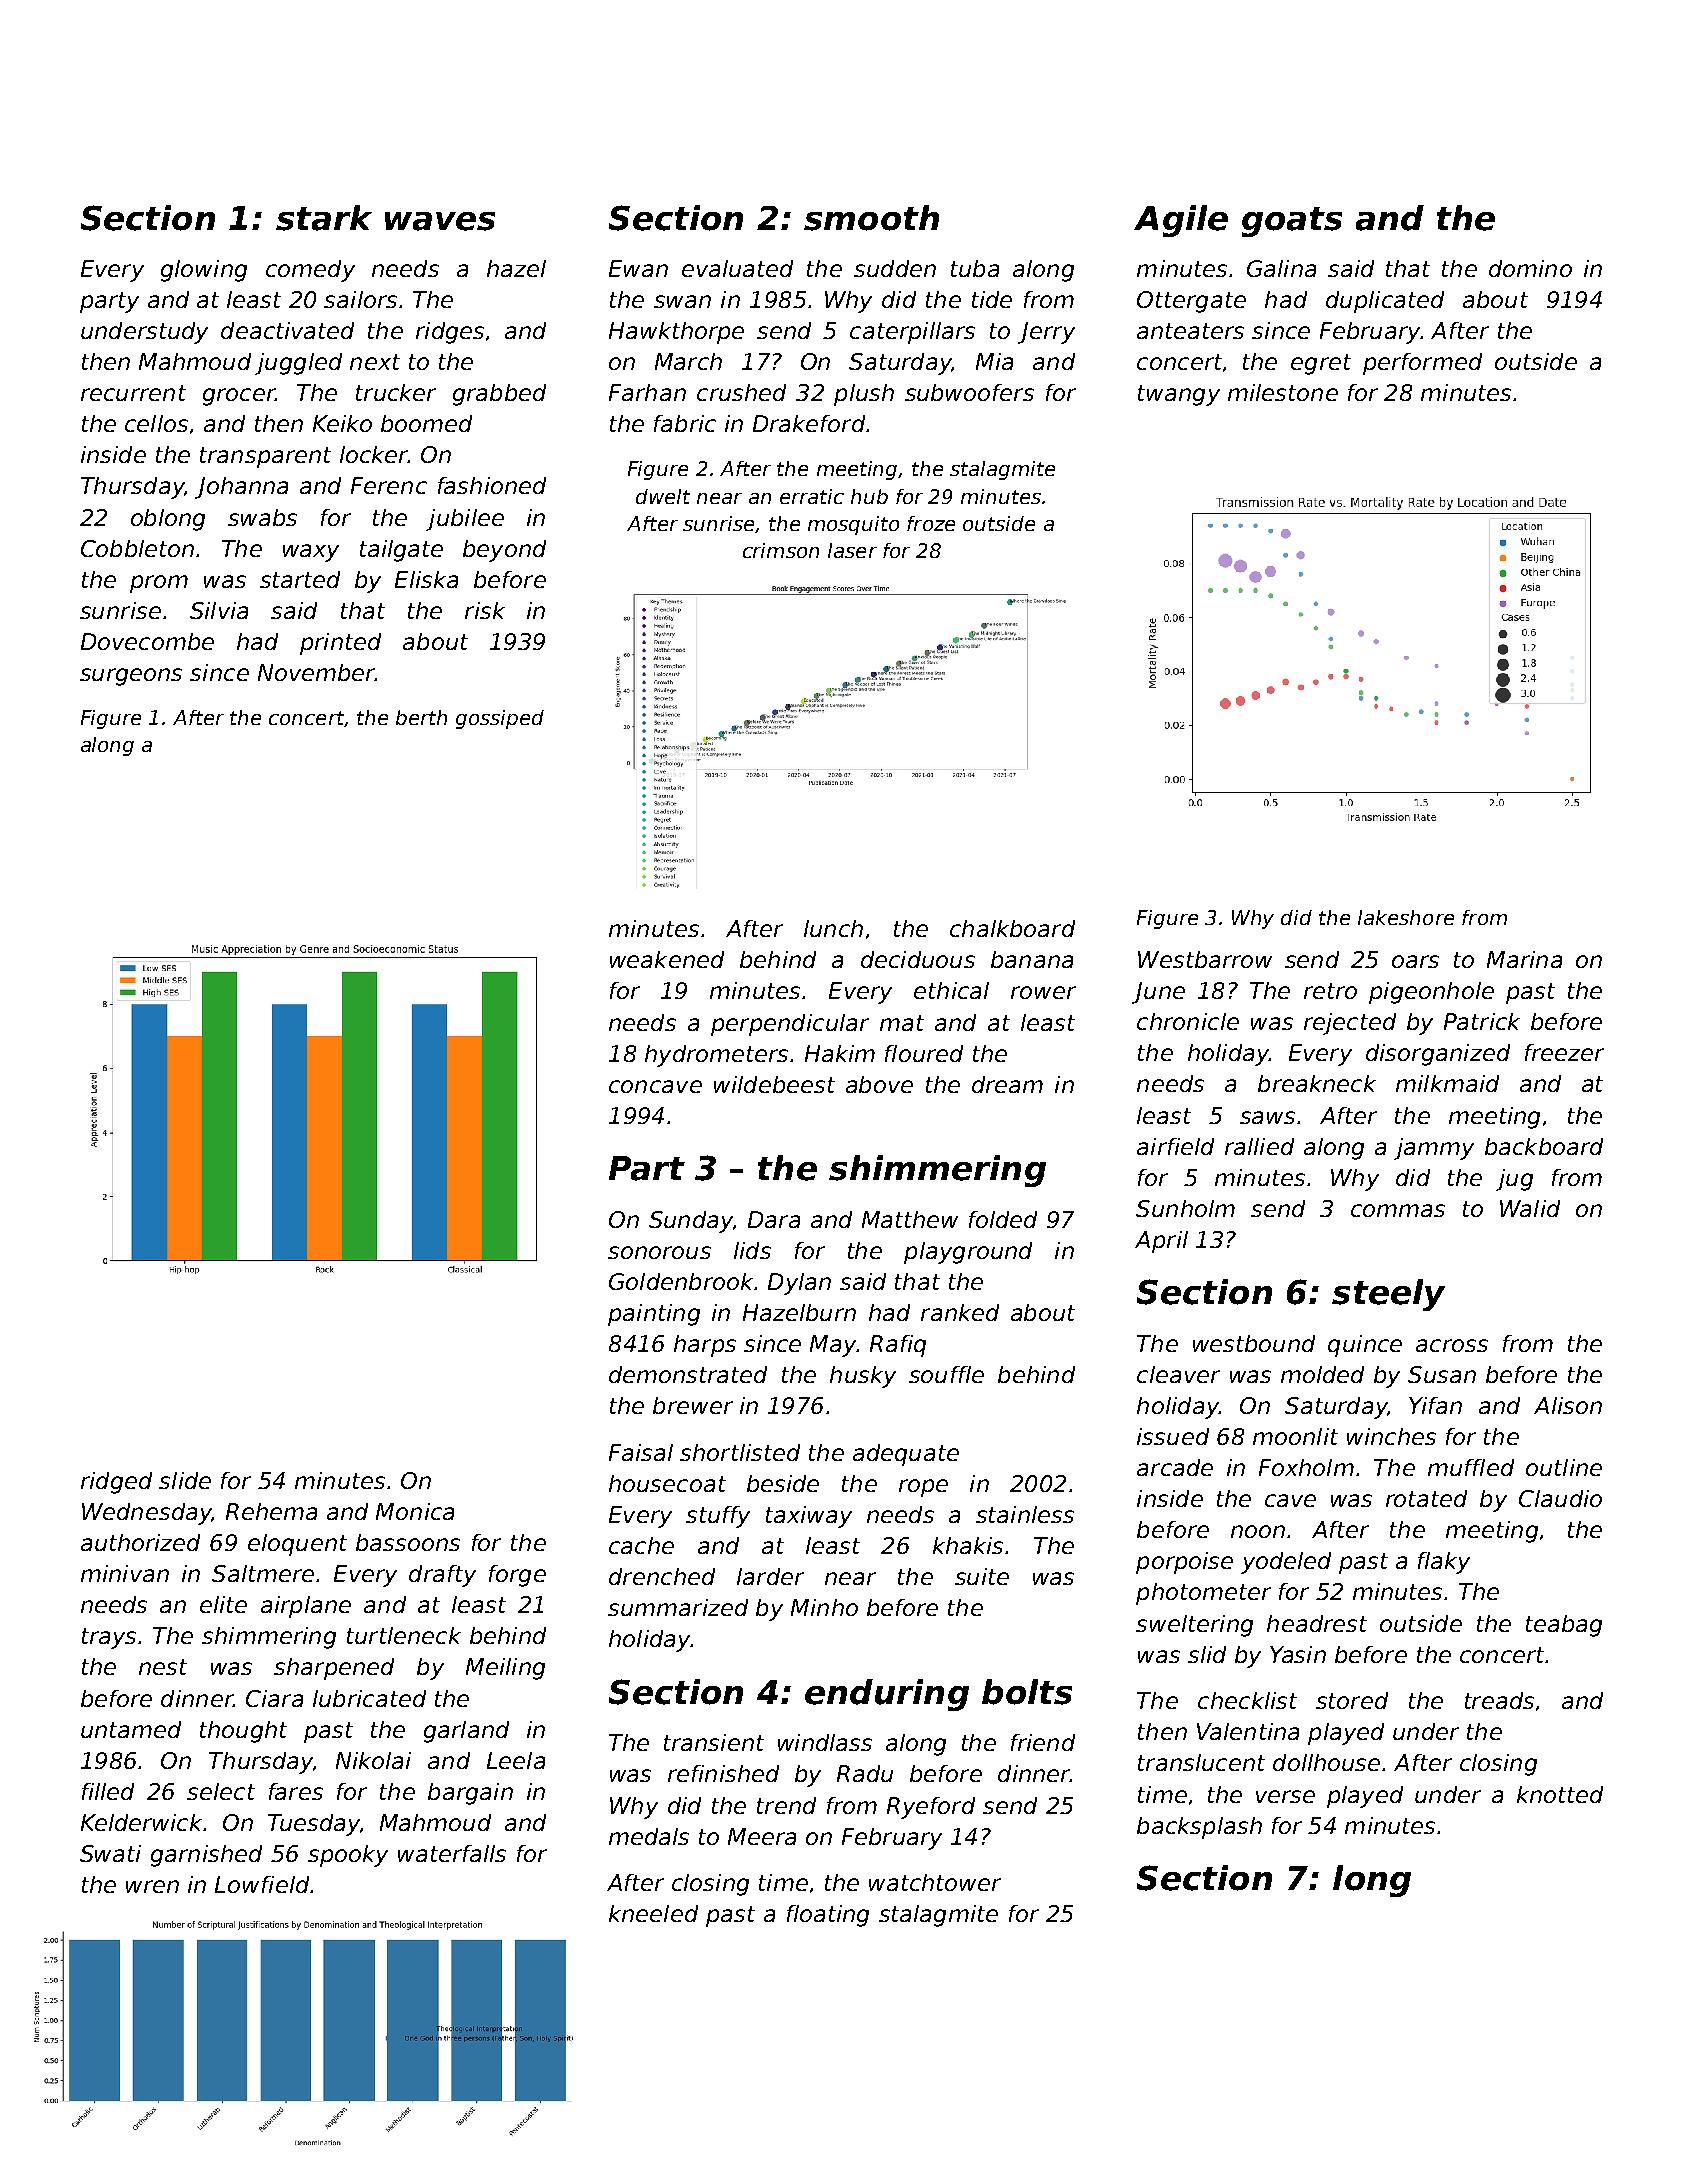 The image size is (1683, 2178). What do you see at coordinates (774, 1084) in the screenshot?
I see `wildebeest` at bounding box center [774, 1084].
